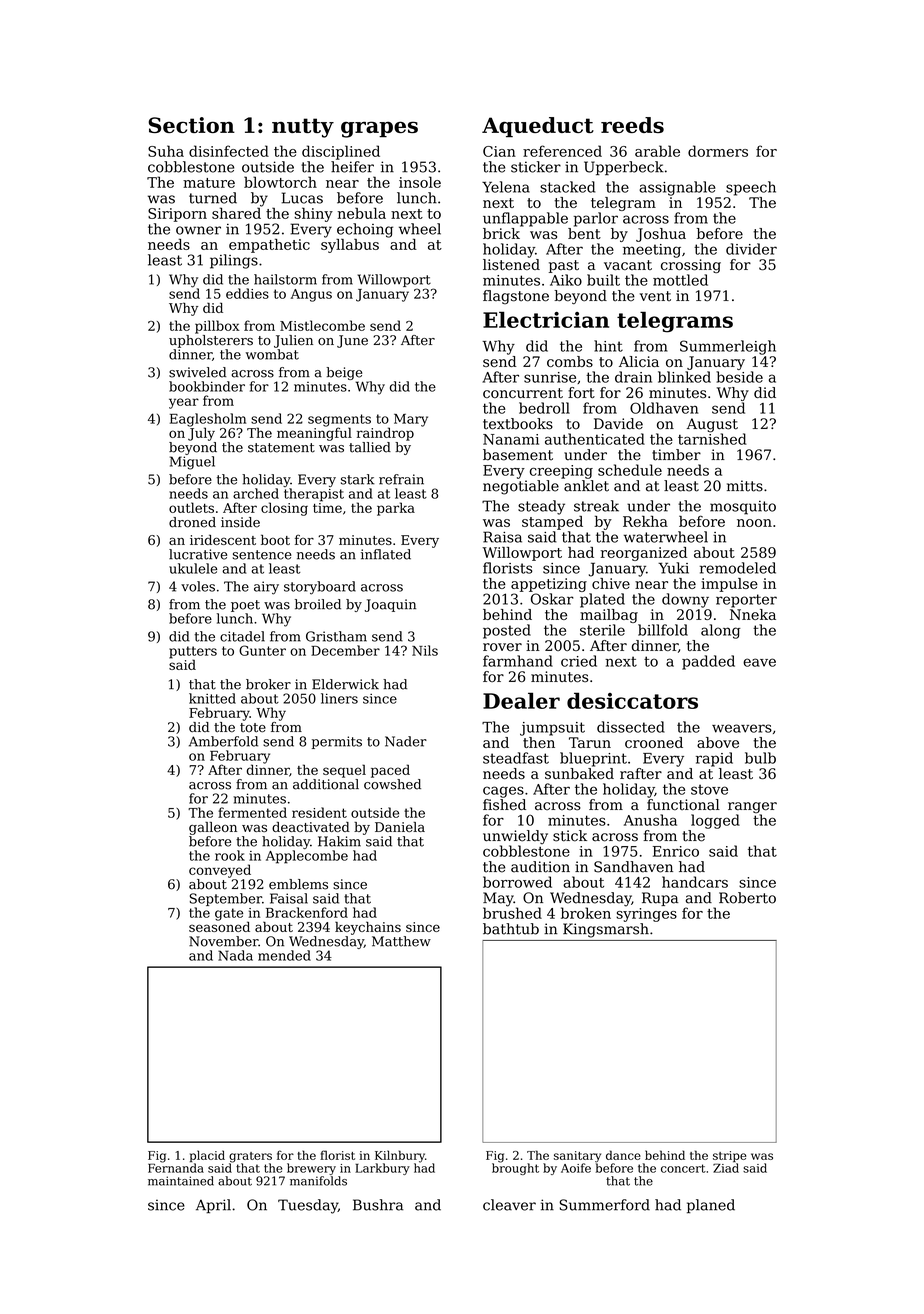  Describe the element at coordinates (308, 1206) in the screenshot. I see `Tuesday` at that location.
